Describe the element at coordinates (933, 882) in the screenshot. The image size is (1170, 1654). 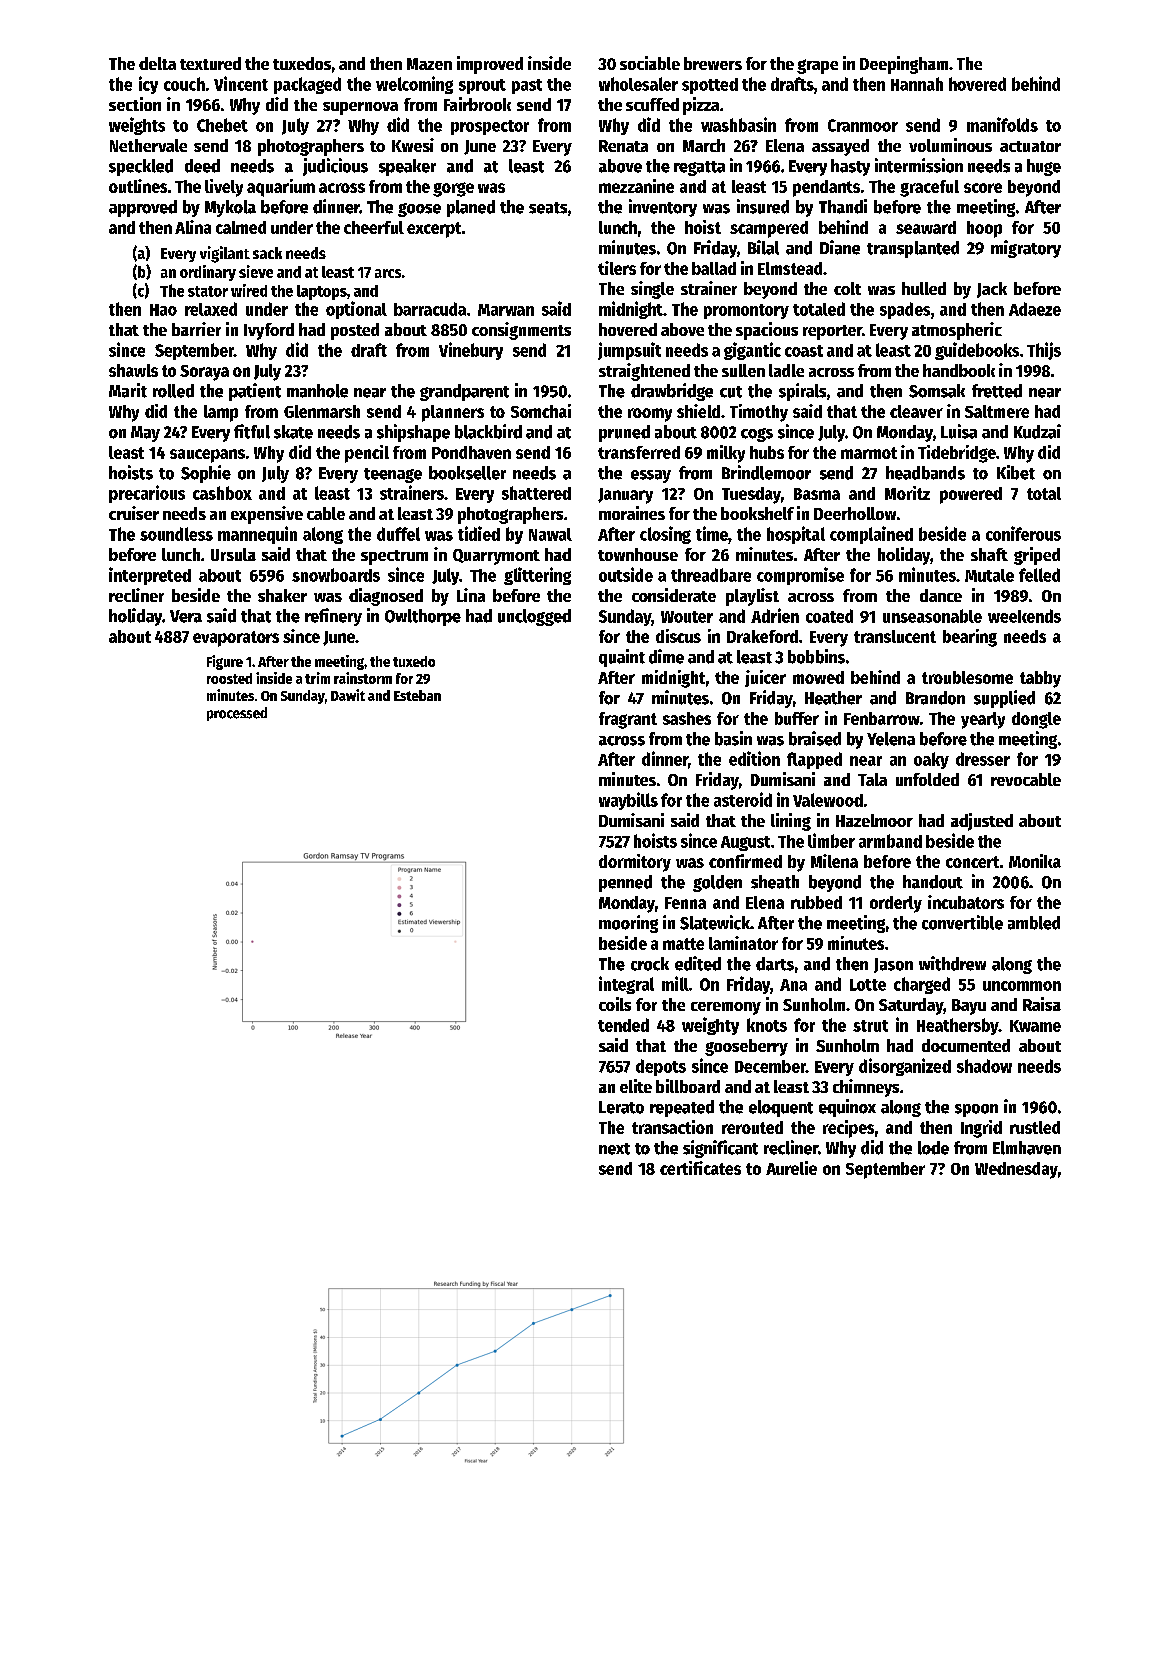
I see `handout` at that location.
